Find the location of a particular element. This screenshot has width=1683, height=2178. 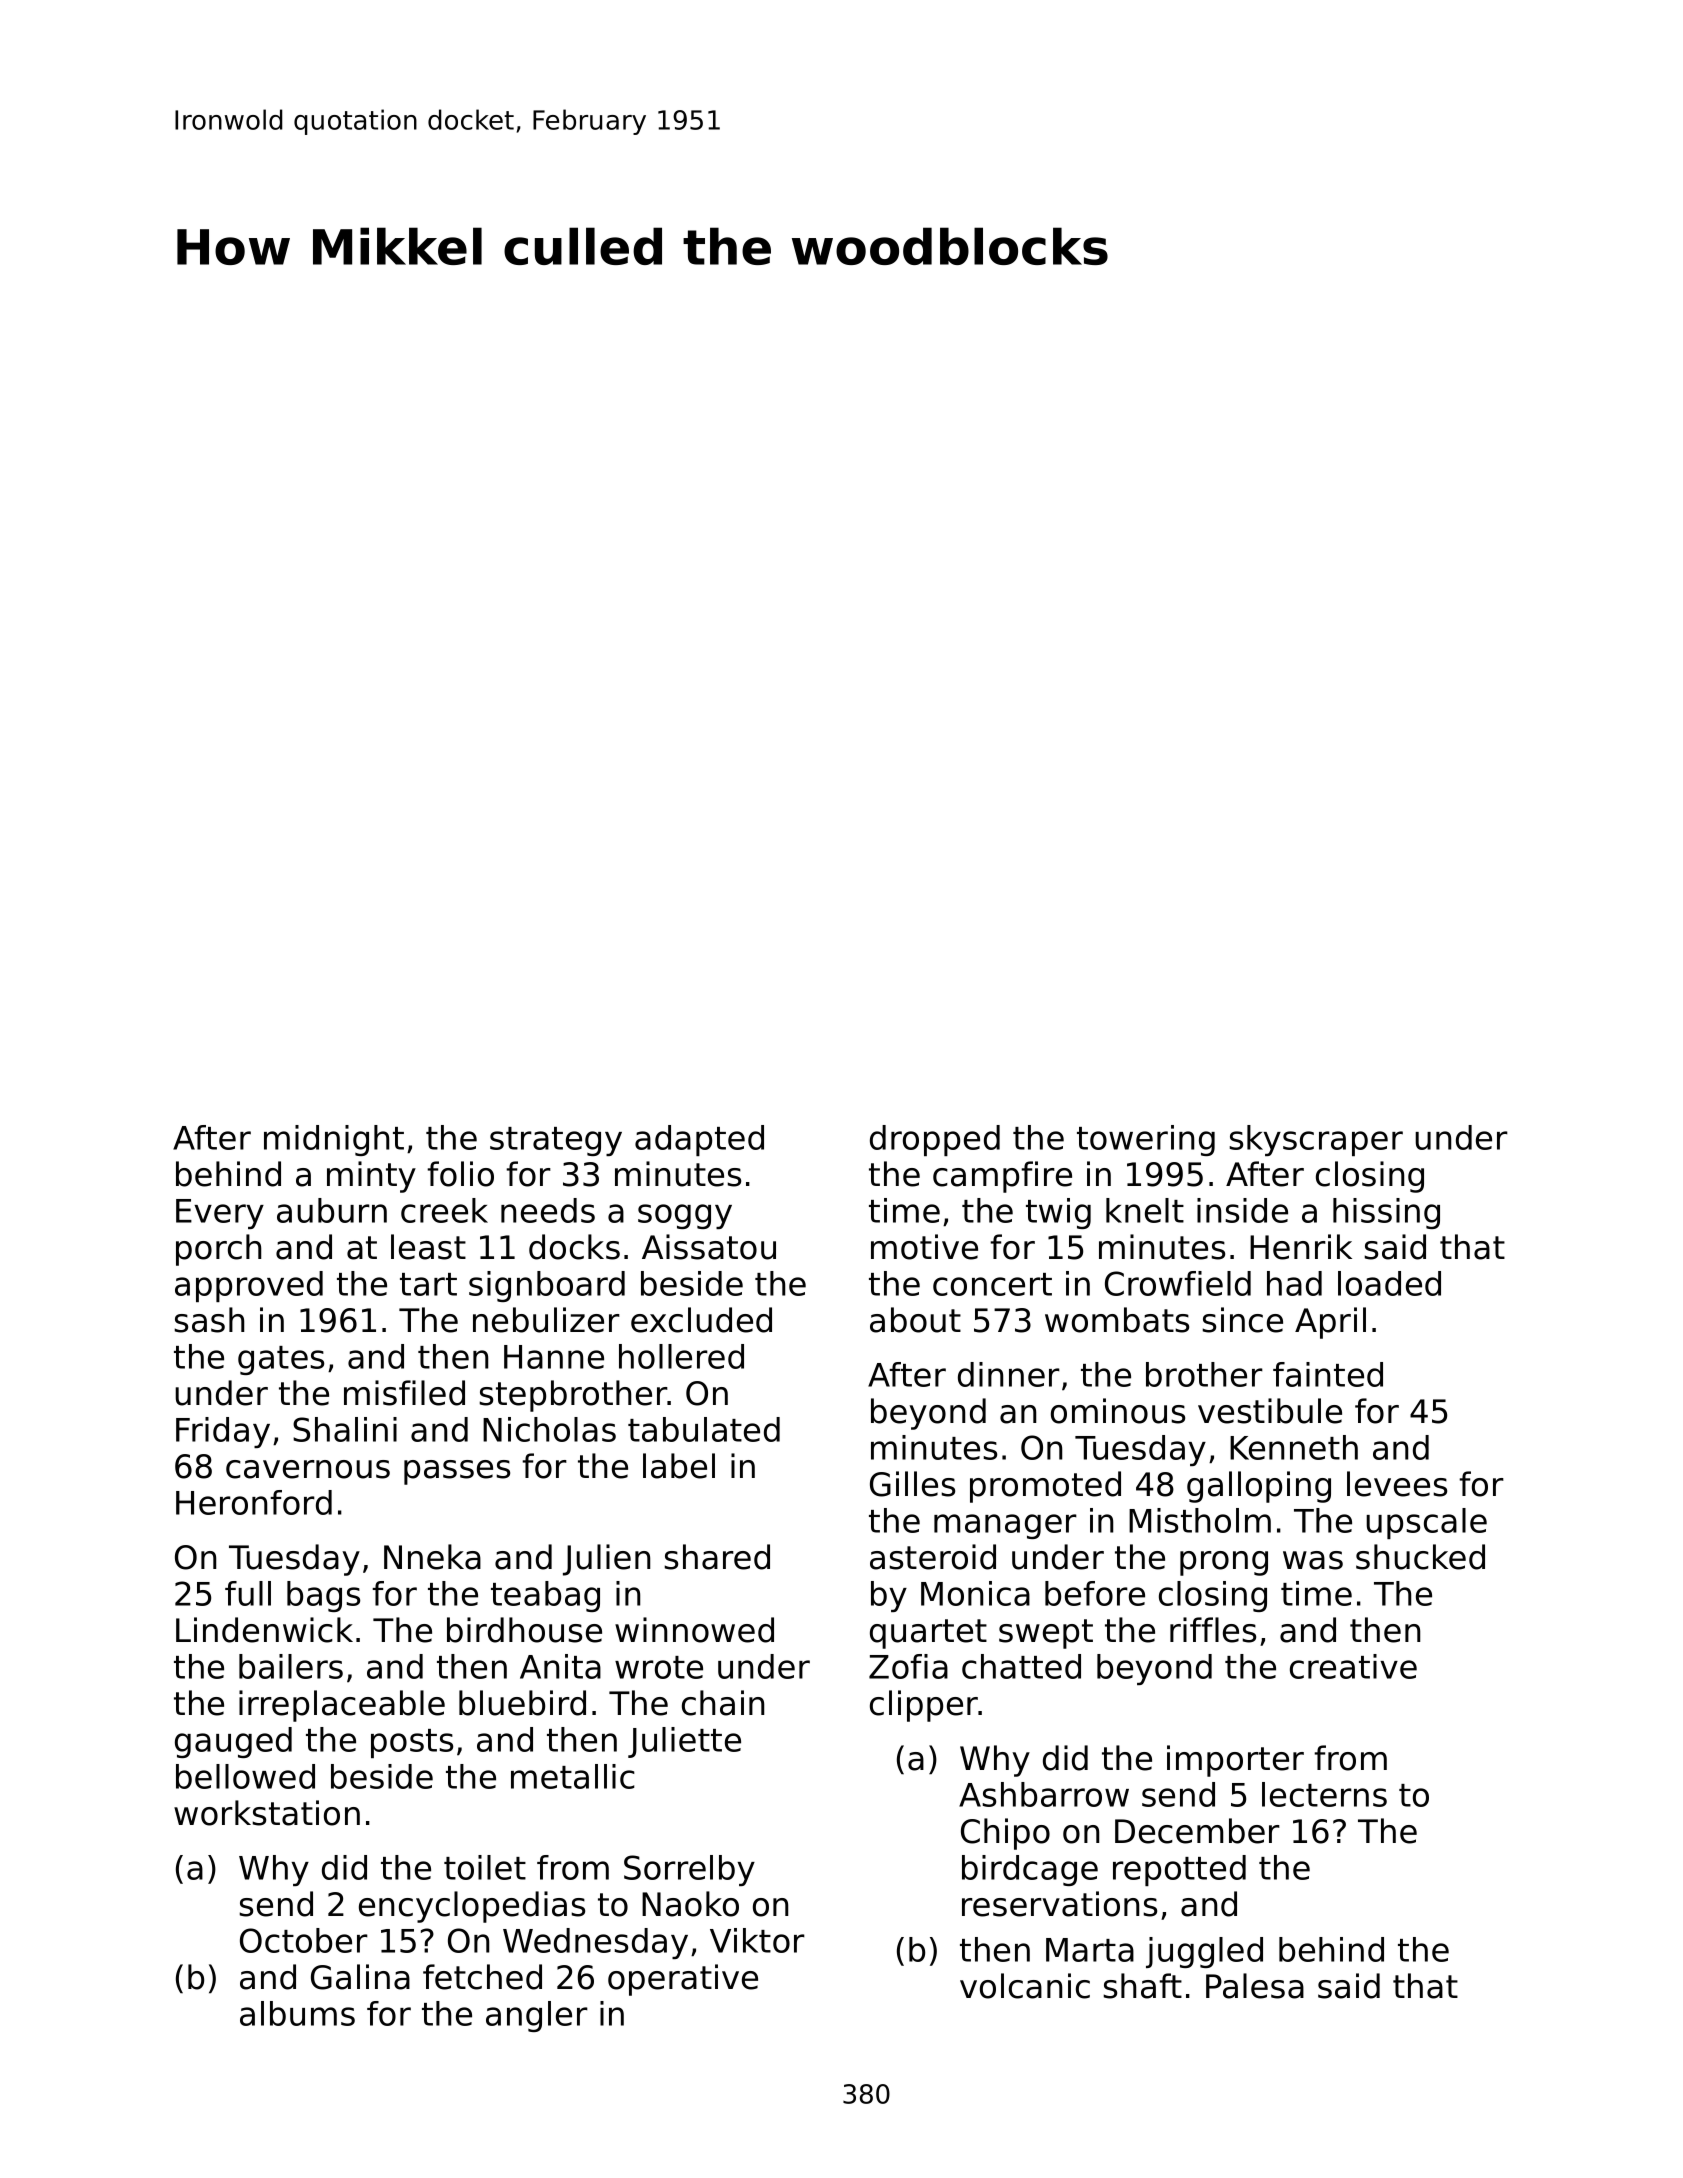

volcanic is located at coordinates (1025, 1986).
